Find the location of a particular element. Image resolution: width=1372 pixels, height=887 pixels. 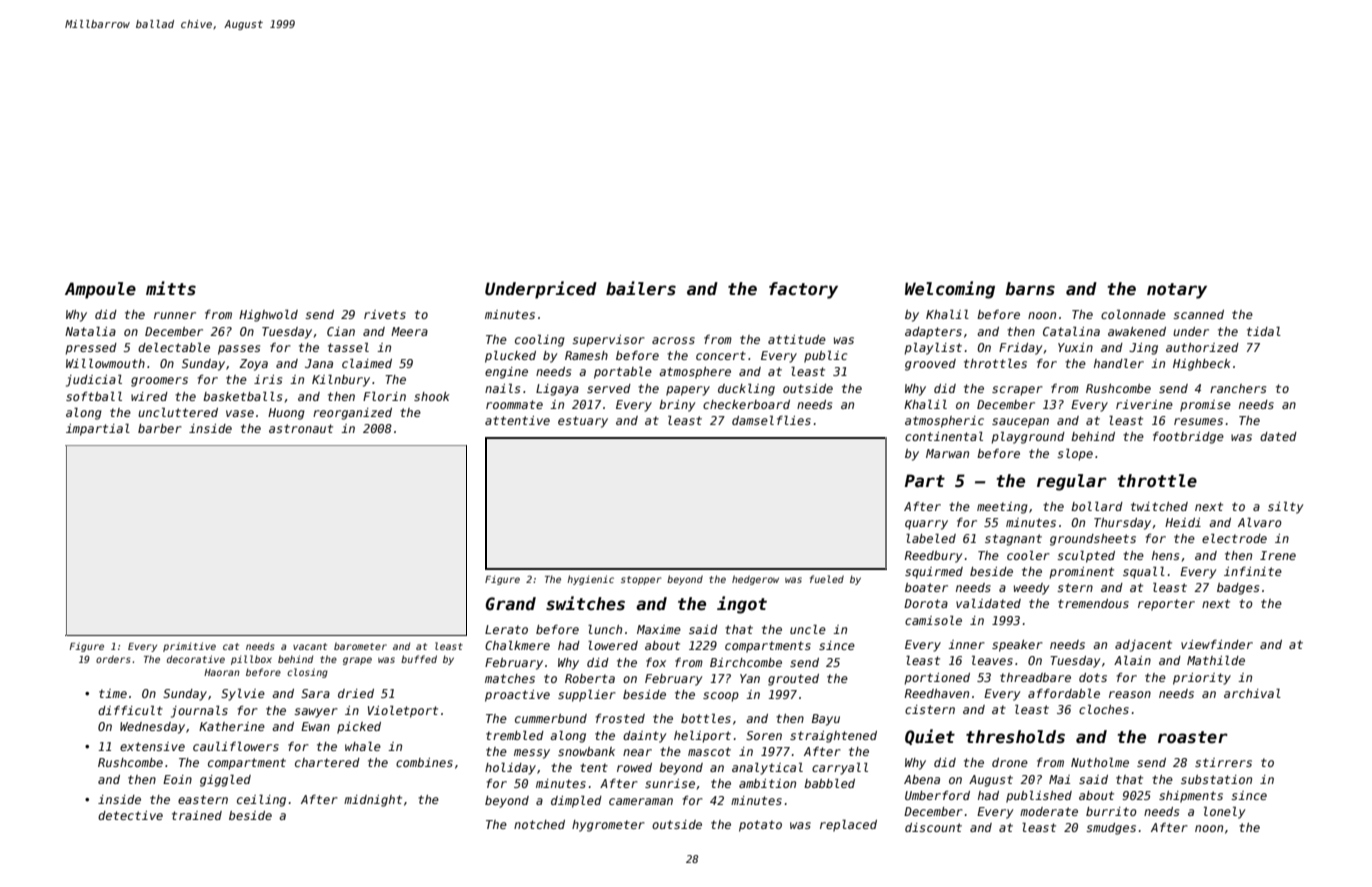

atmosphere is located at coordinates (695, 373).
